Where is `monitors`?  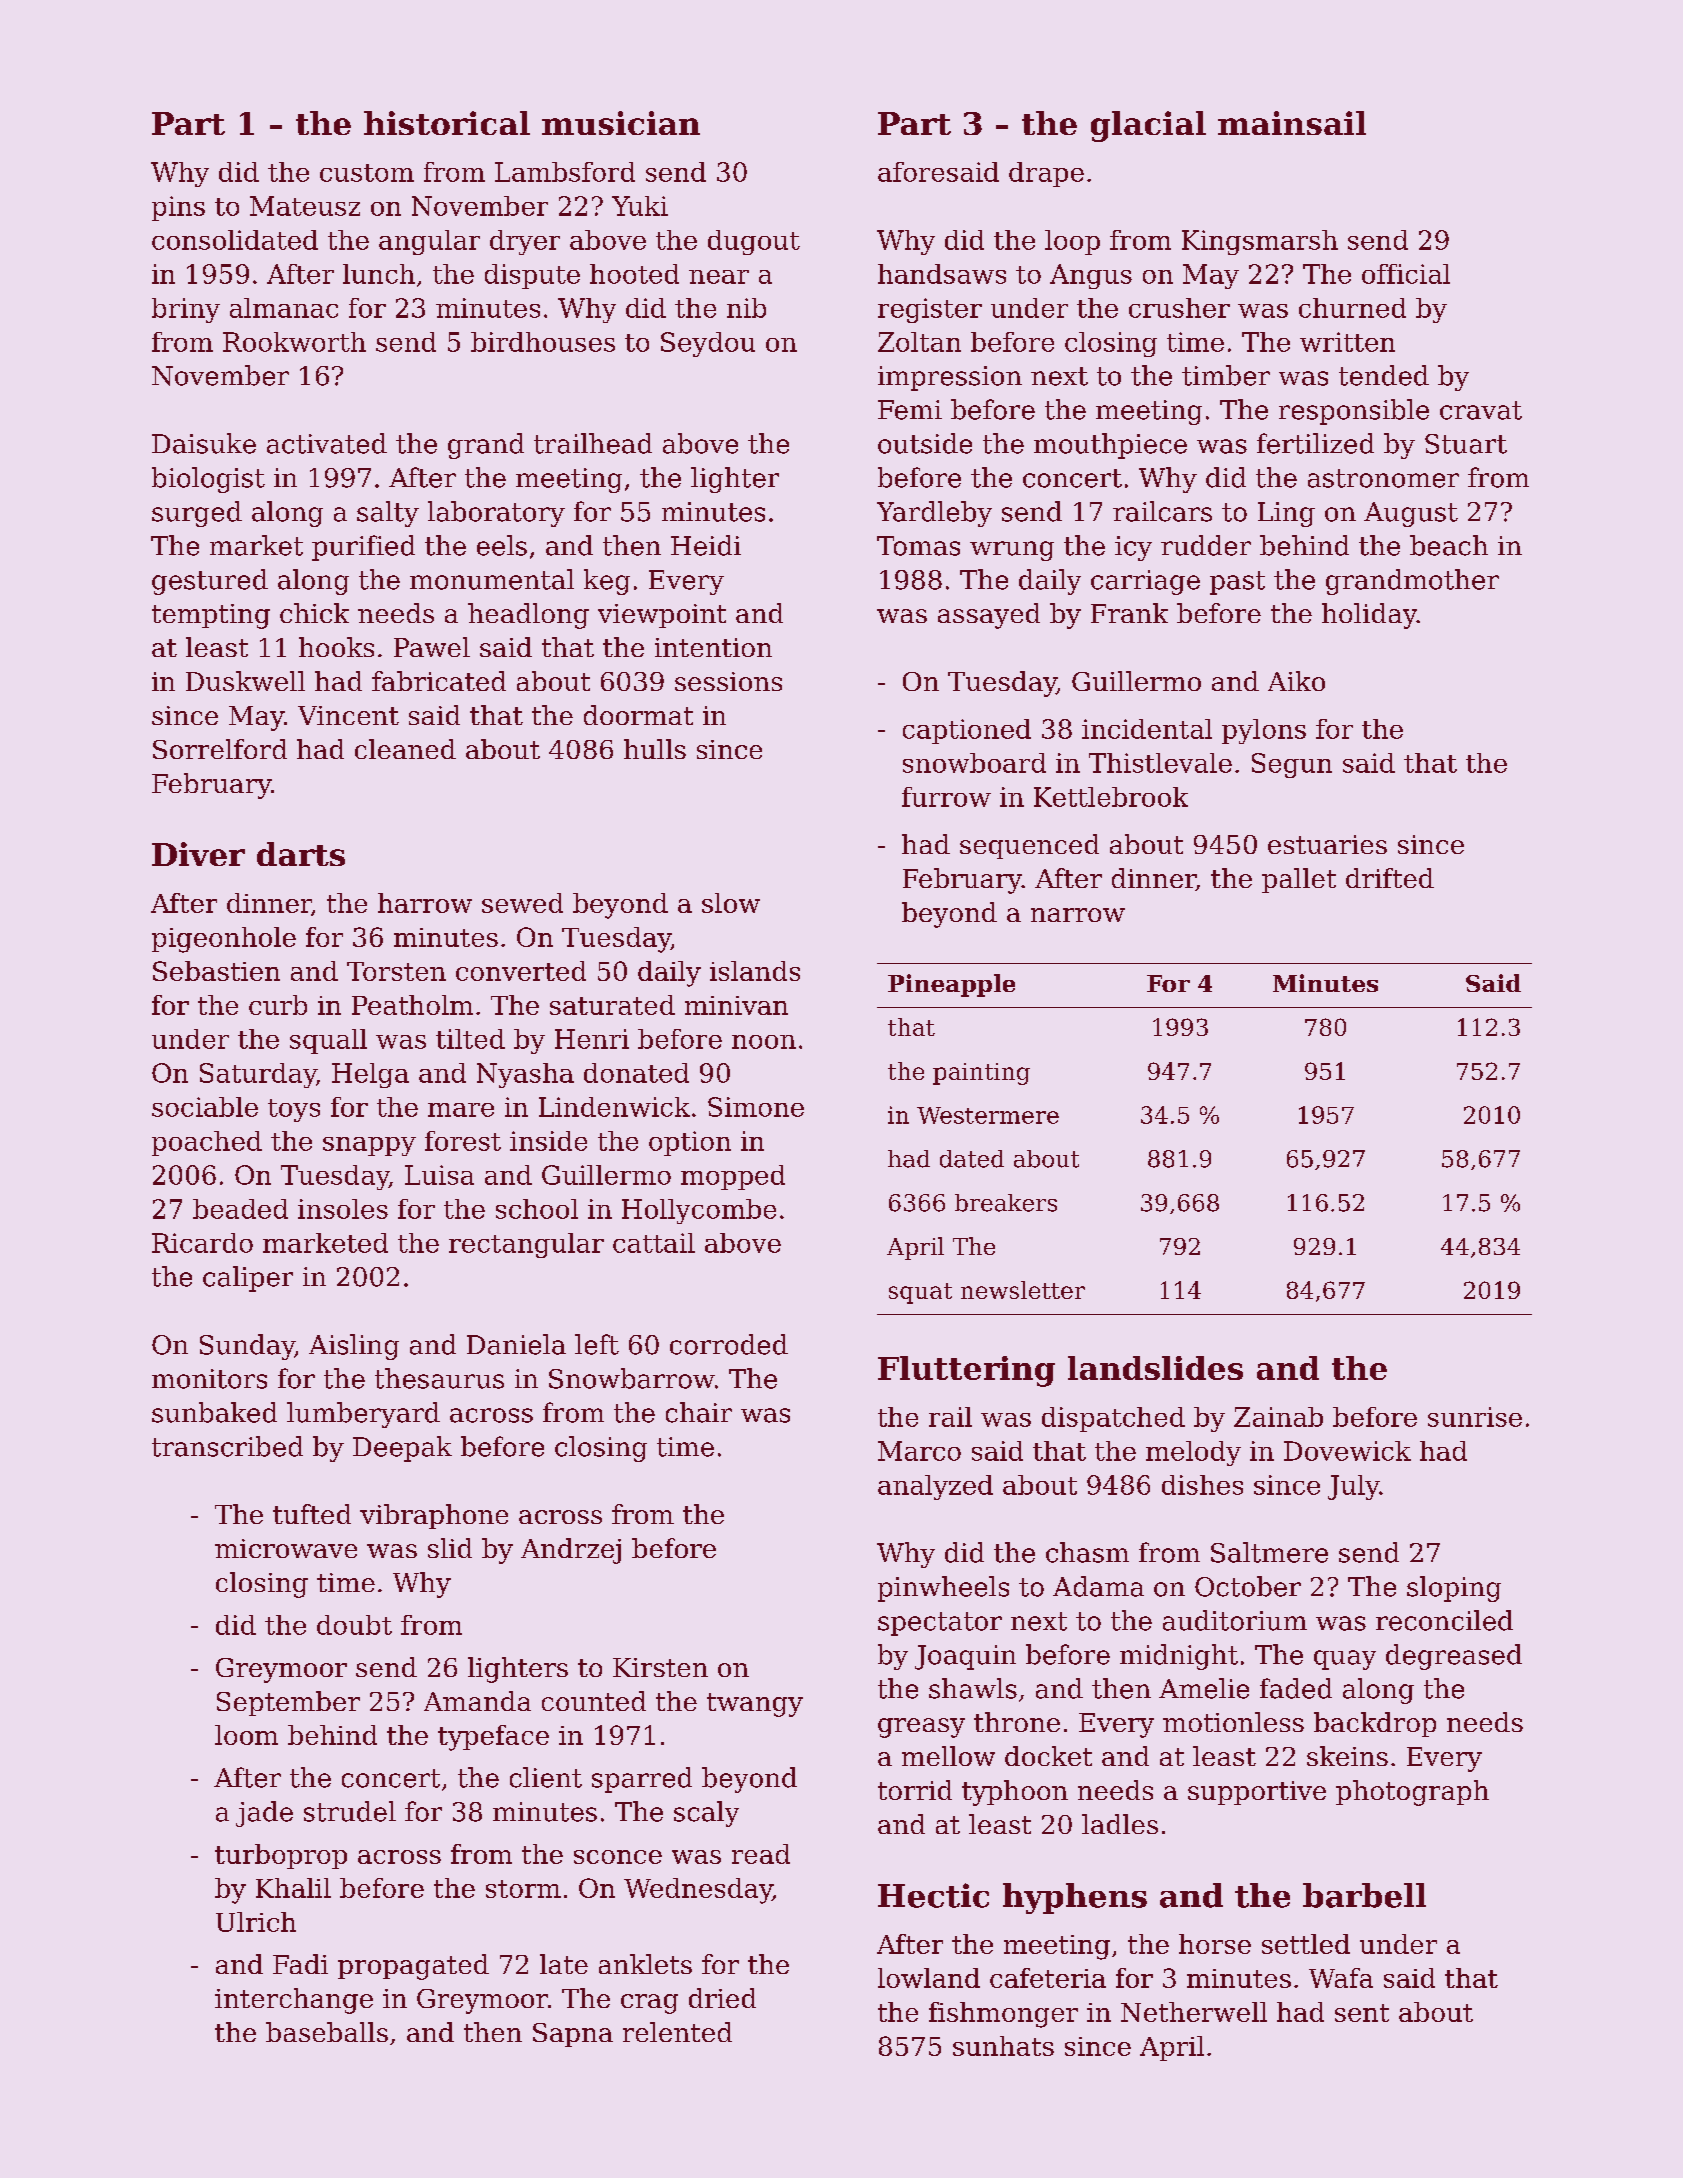 monitors is located at coordinates (209, 1379).
